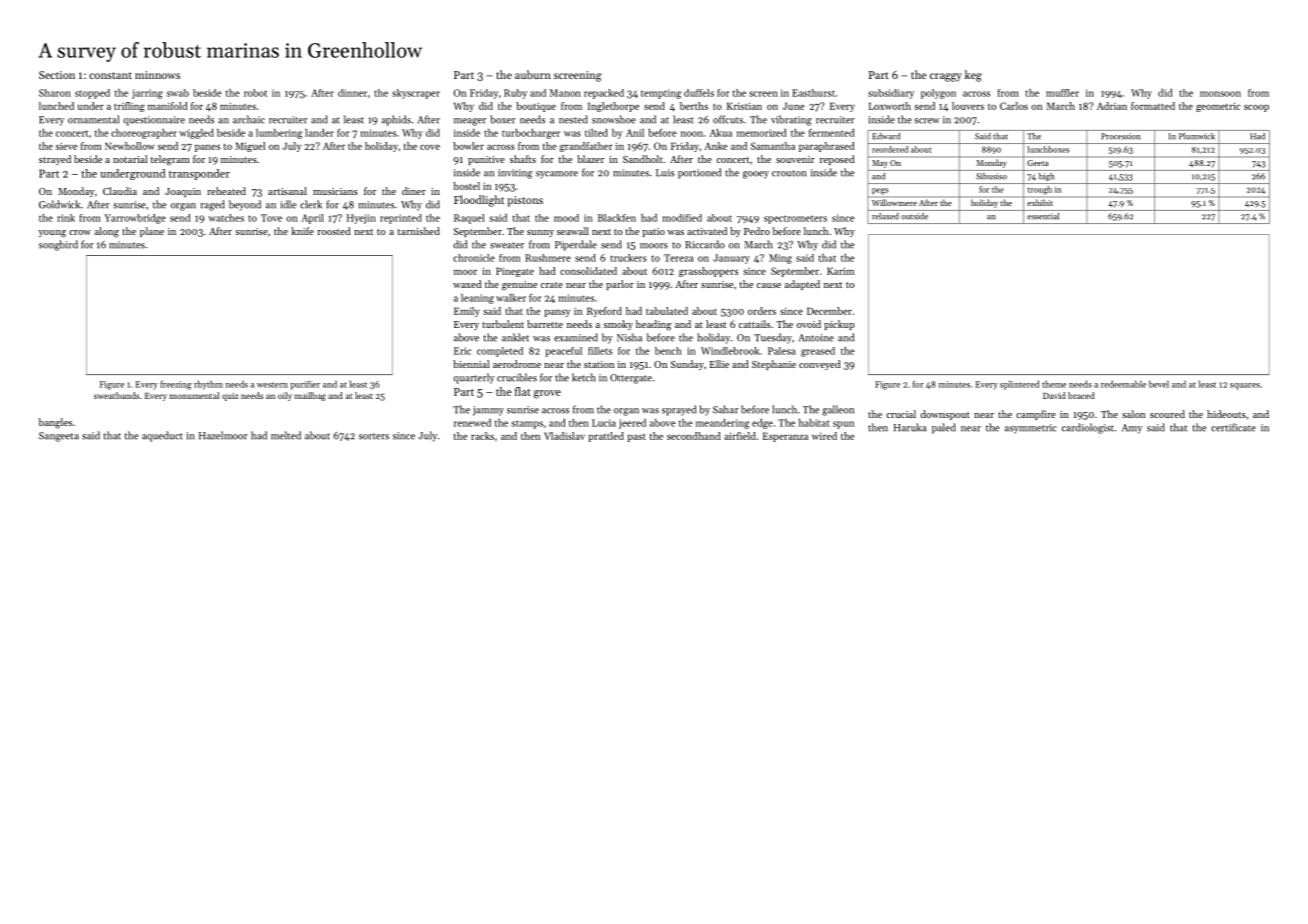 This screenshot has height=924, width=1308. What do you see at coordinates (147, 94) in the screenshot?
I see `jarring` at bounding box center [147, 94].
